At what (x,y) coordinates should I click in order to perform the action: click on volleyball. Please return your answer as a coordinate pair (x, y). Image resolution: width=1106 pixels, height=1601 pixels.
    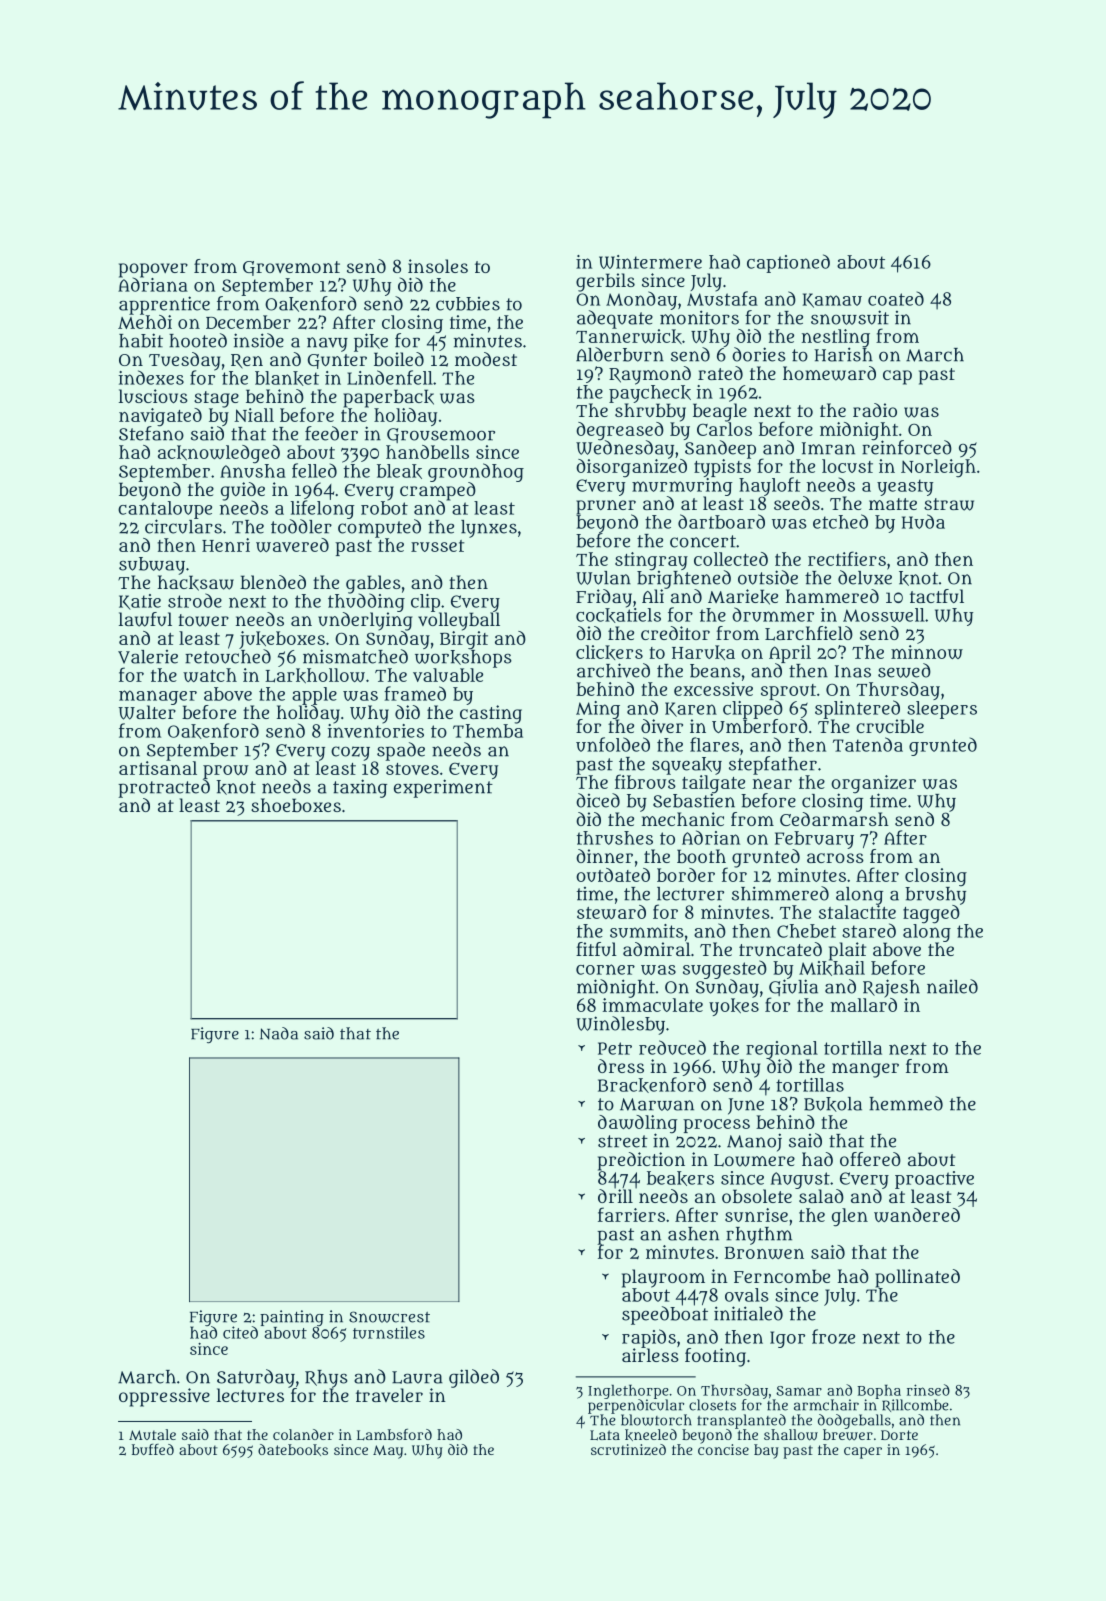
    Looking at the image, I should click on (459, 621).
